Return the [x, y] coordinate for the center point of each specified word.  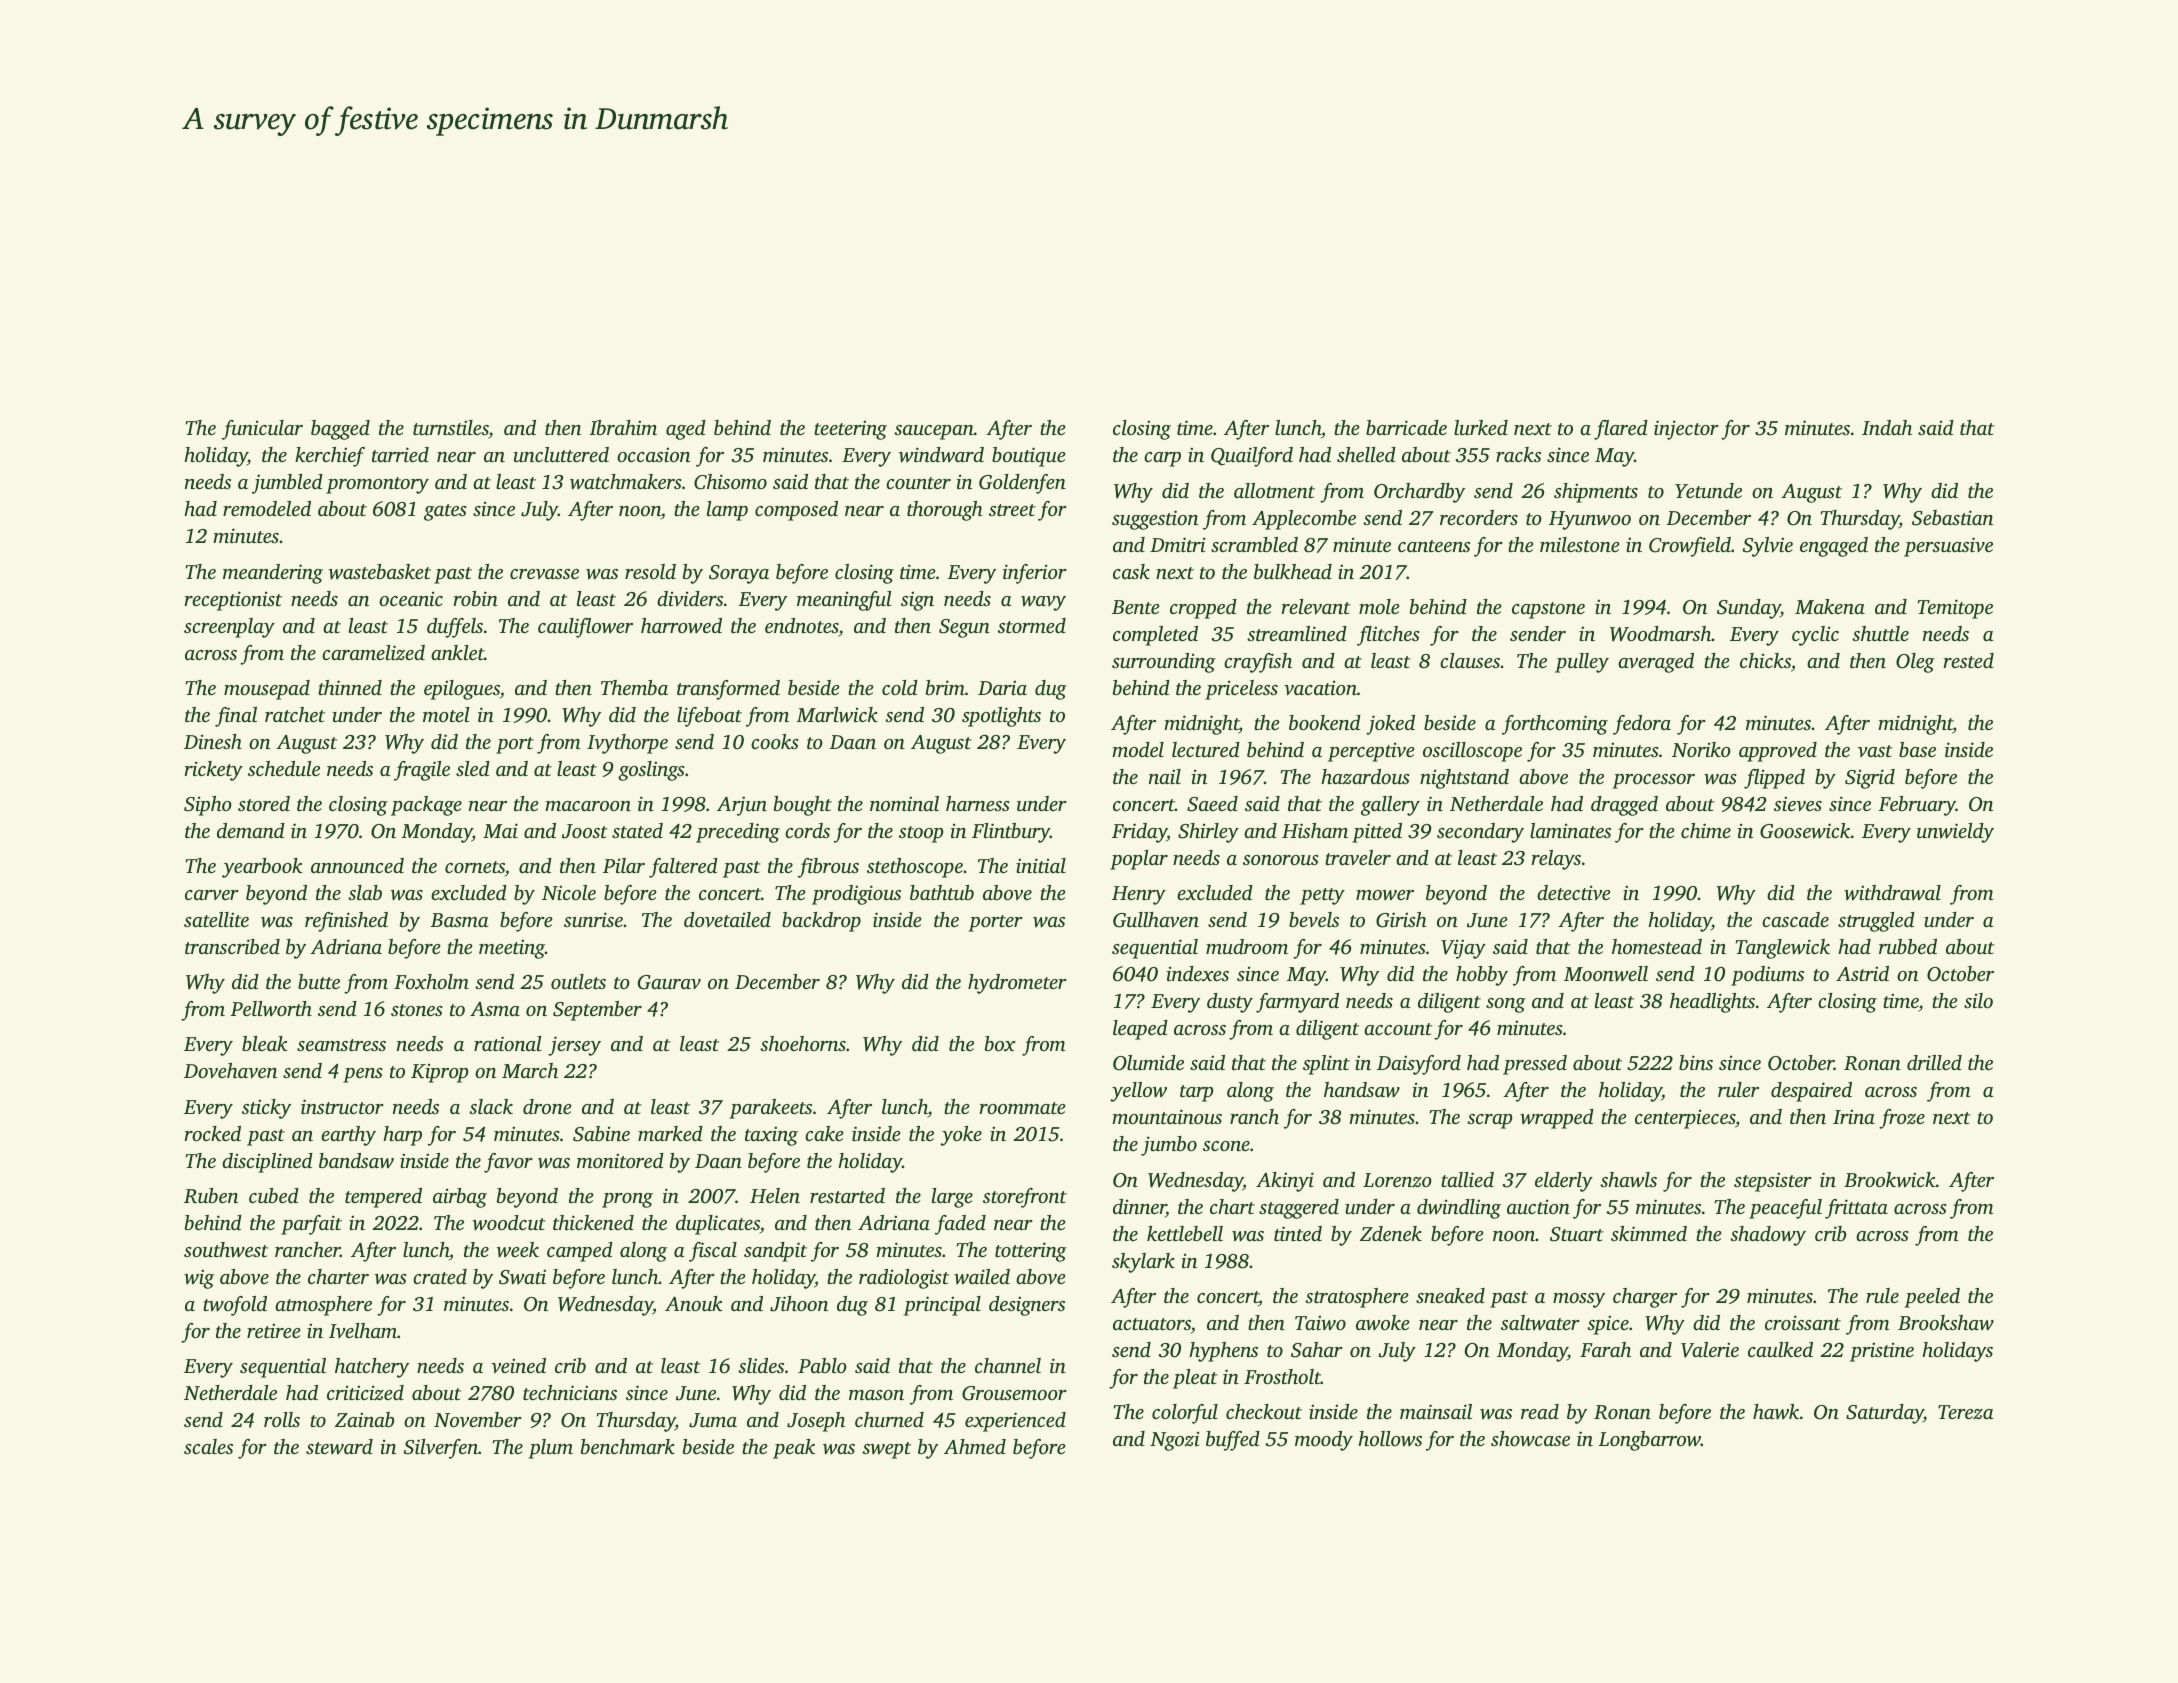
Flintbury [1011, 833]
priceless [1241, 690]
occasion [653, 454]
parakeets [771, 1109]
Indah [1887, 427]
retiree [273, 1330]
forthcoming [1555, 725]
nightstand [1464, 779]
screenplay [229, 628]
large [952, 1198]
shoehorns [803, 1043]
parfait [311, 1225]
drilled [1934, 1062]
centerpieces [1685, 1119]
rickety [214, 771]
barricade [1406, 427]
